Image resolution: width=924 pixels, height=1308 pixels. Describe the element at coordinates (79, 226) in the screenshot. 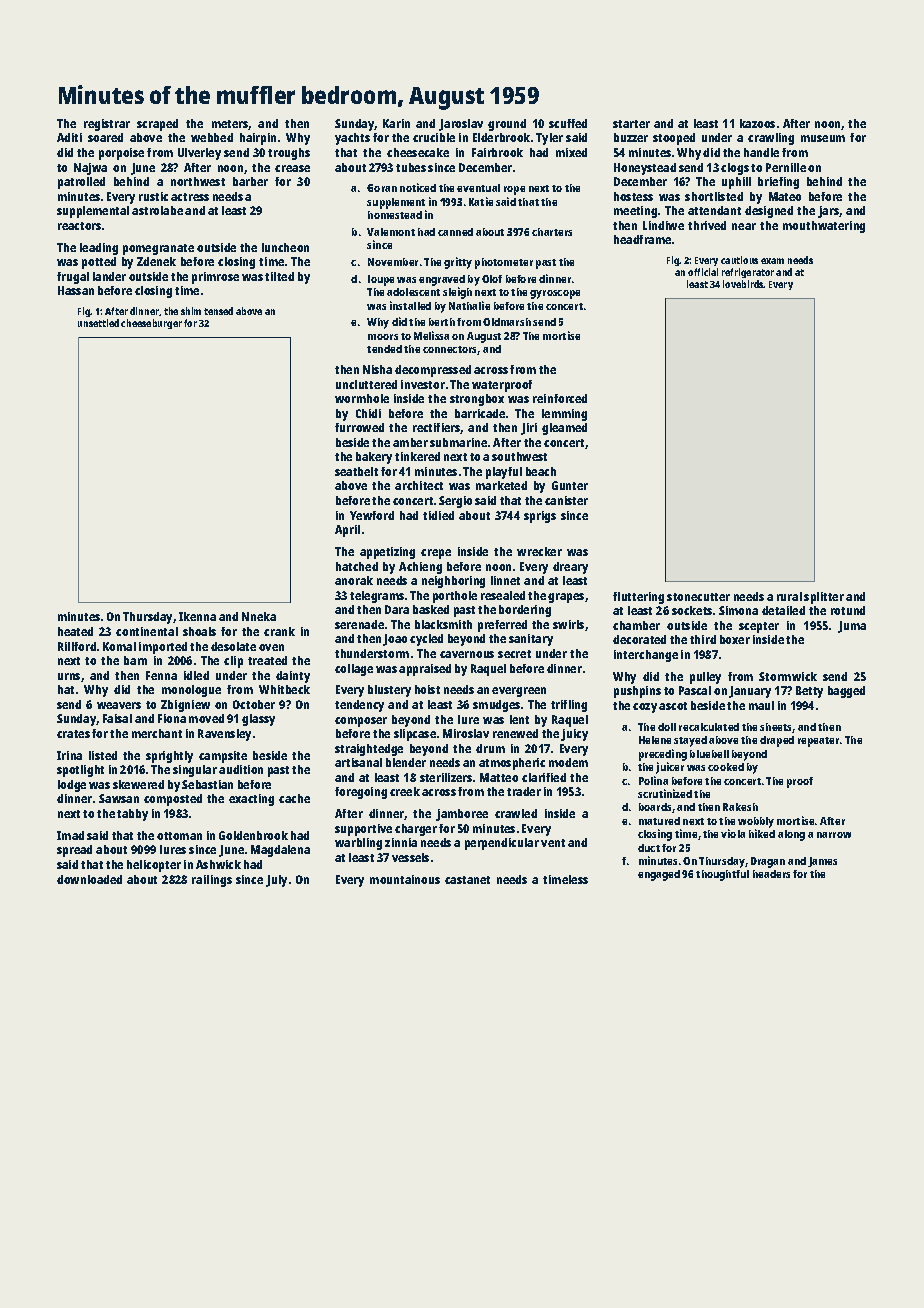

I see `reactors` at that location.
